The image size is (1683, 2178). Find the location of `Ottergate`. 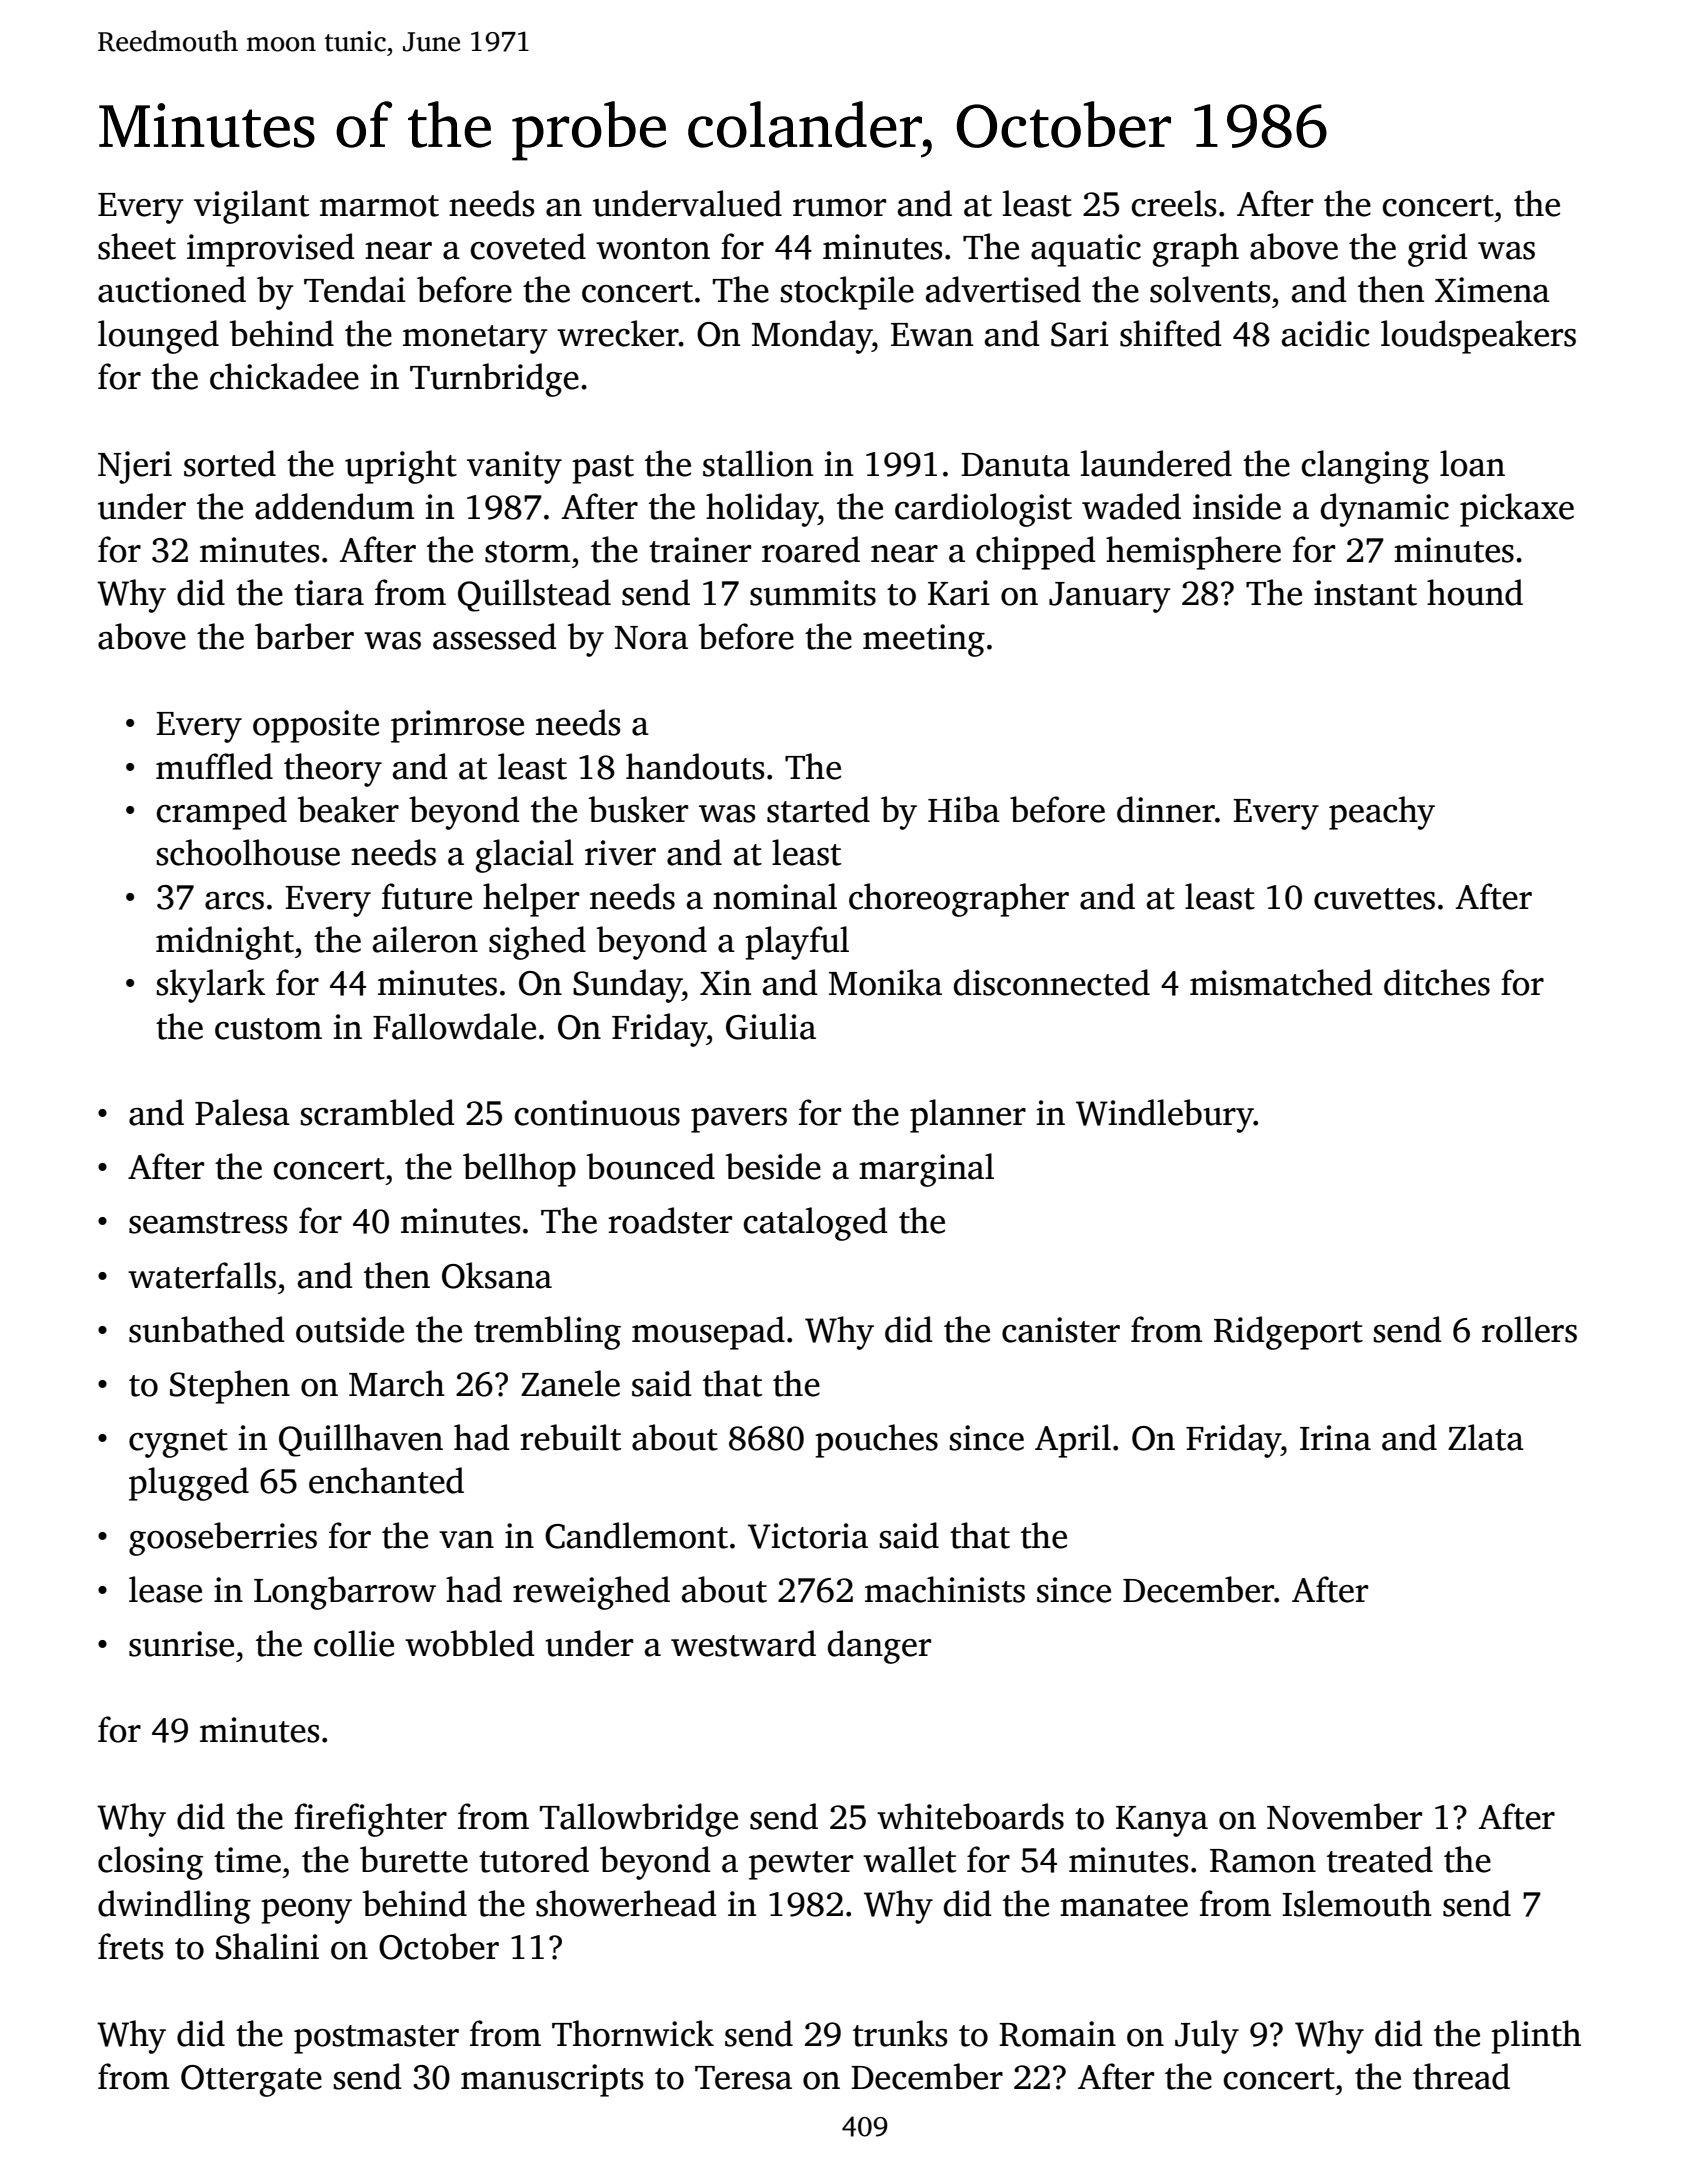

Ottergate is located at coordinates (251, 2081).
